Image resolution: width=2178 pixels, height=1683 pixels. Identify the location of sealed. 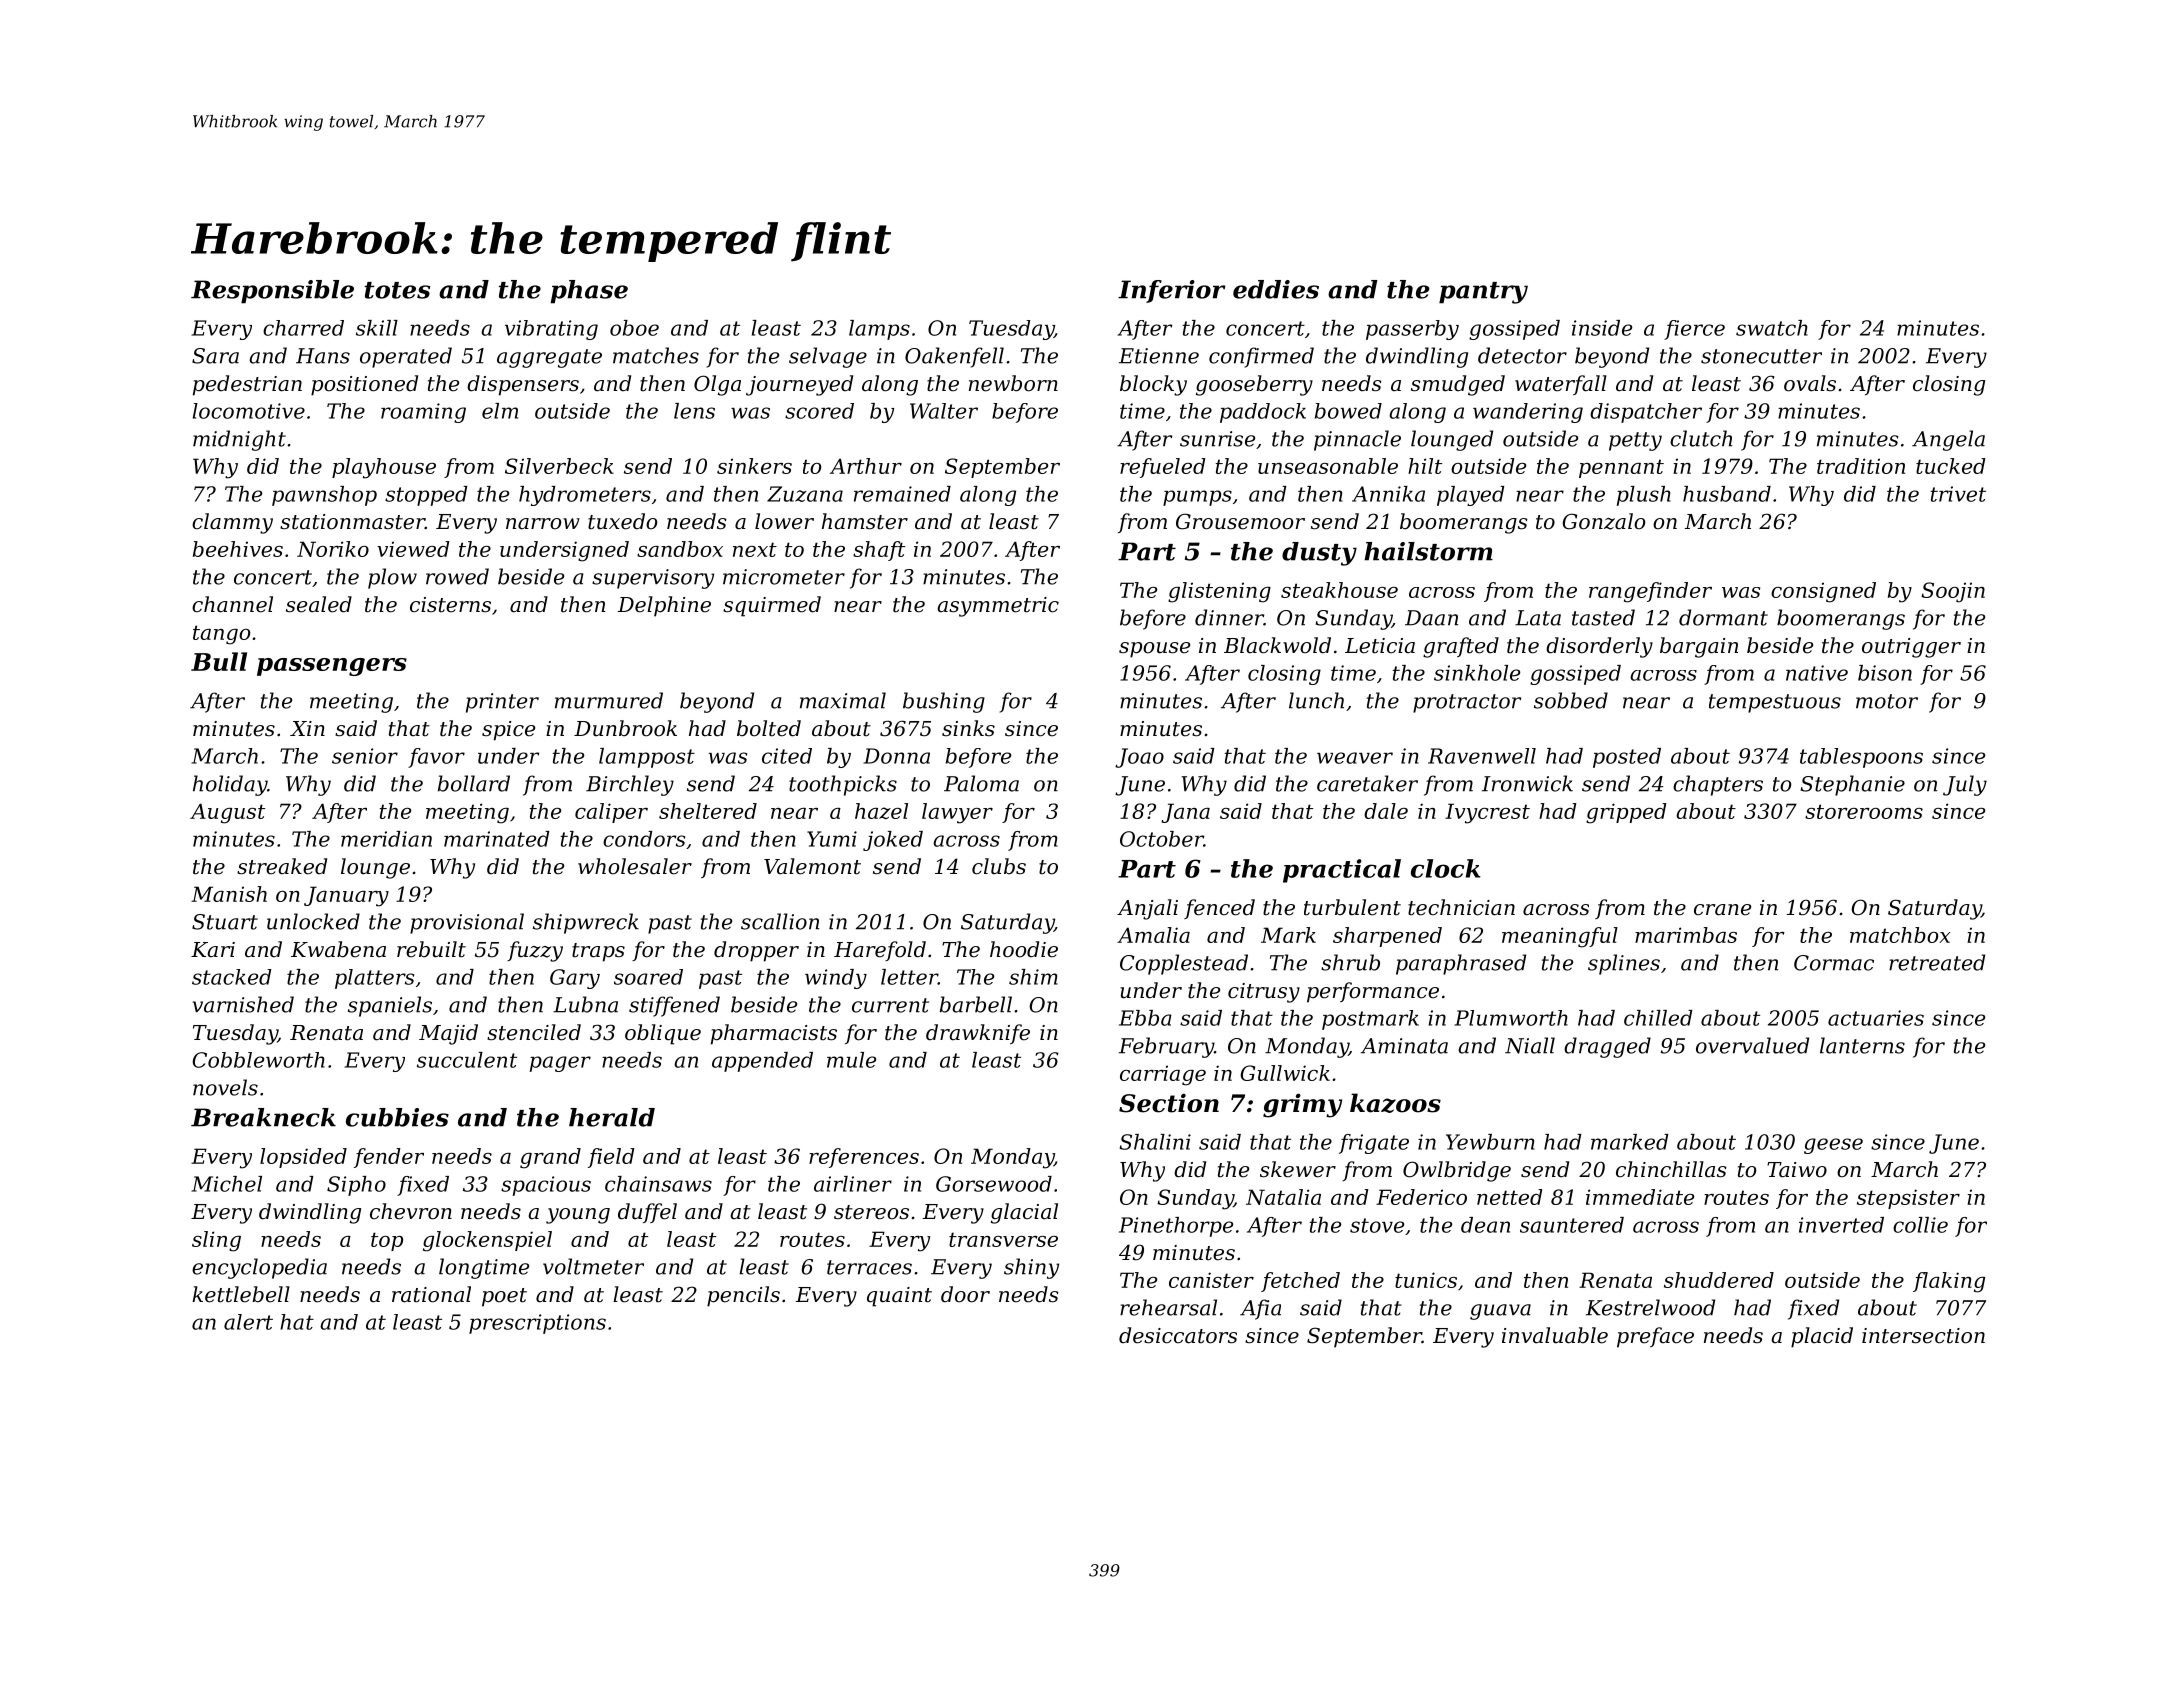
(319, 604).
